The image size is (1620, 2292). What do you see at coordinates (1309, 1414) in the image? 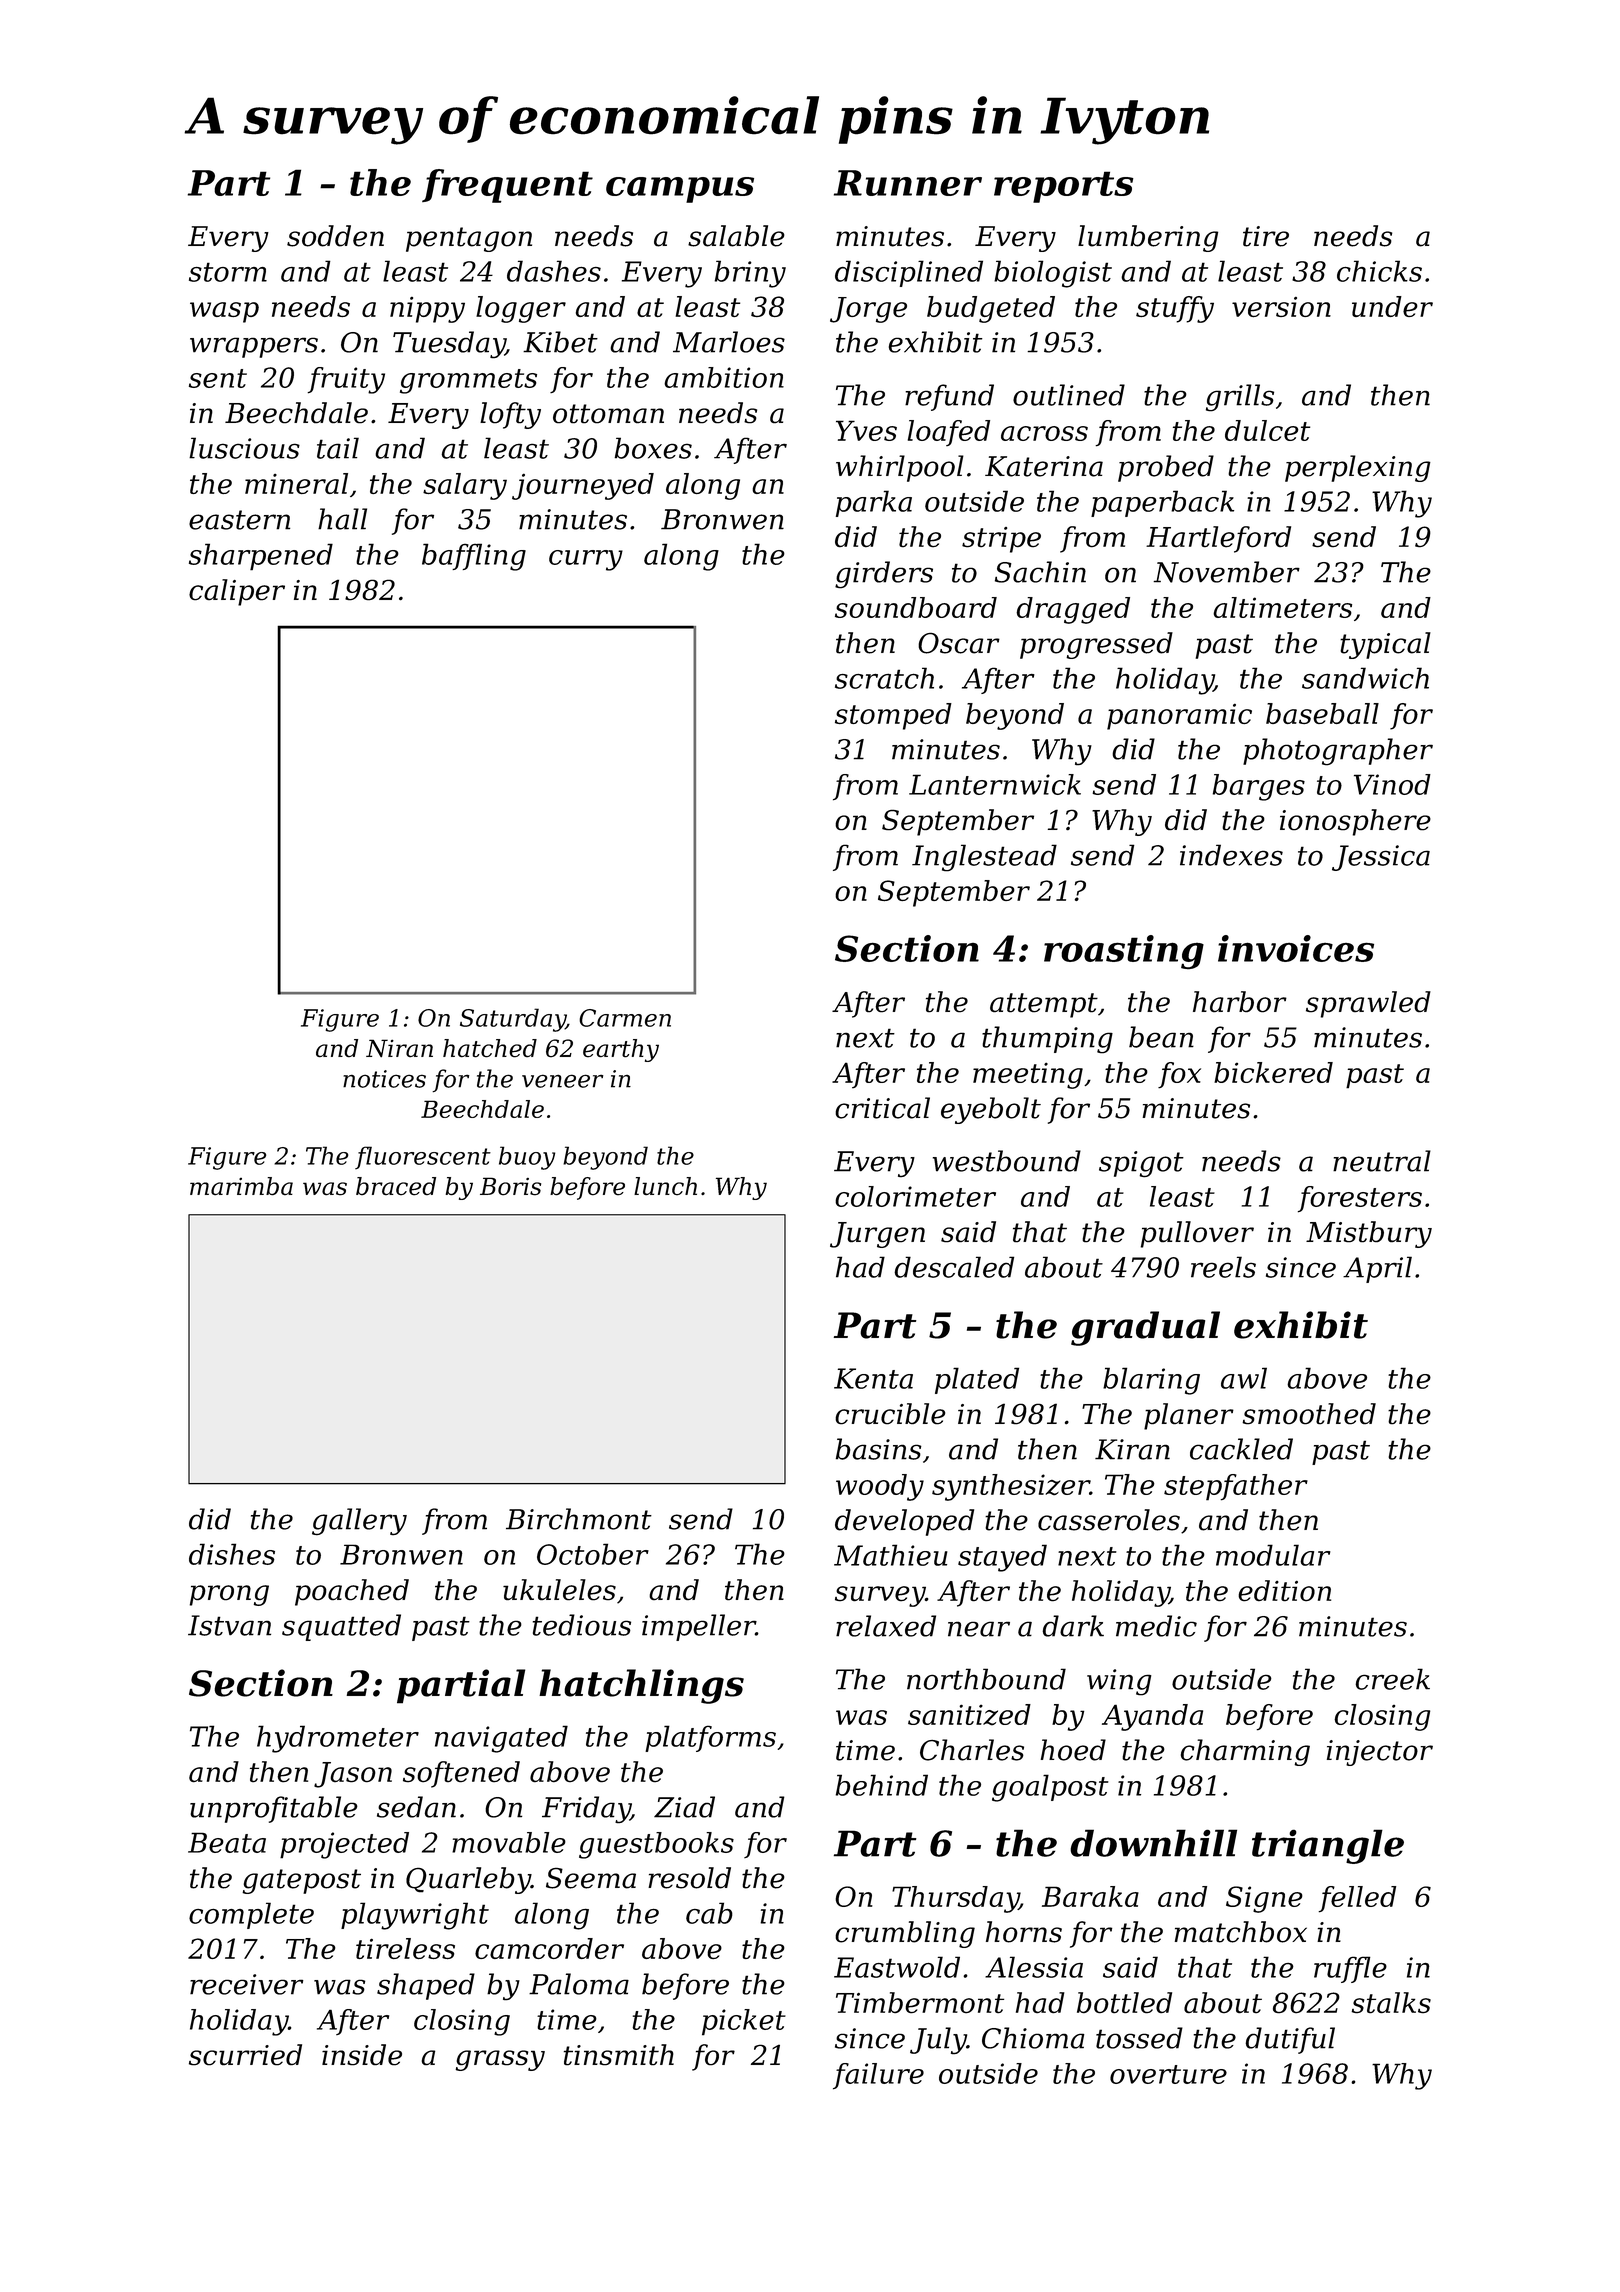
I see `smoothed` at bounding box center [1309, 1414].
